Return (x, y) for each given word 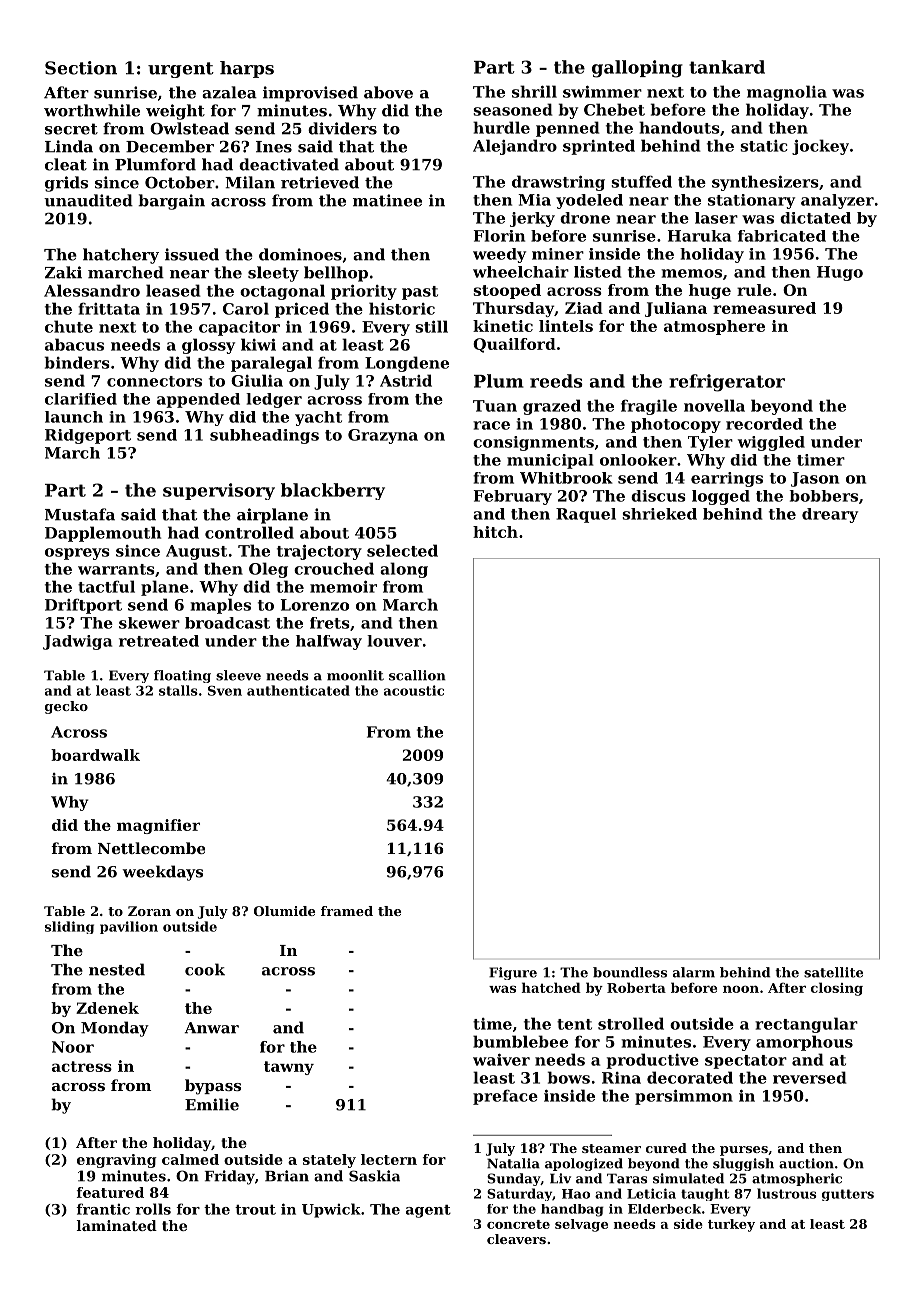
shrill (534, 91)
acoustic (414, 690)
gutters (848, 1195)
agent (428, 1211)
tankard (727, 67)
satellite (833, 972)
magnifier (158, 826)
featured (110, 1192)
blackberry (333, 491)
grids (66, 184)
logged (721, 497)
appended (198, 400)
